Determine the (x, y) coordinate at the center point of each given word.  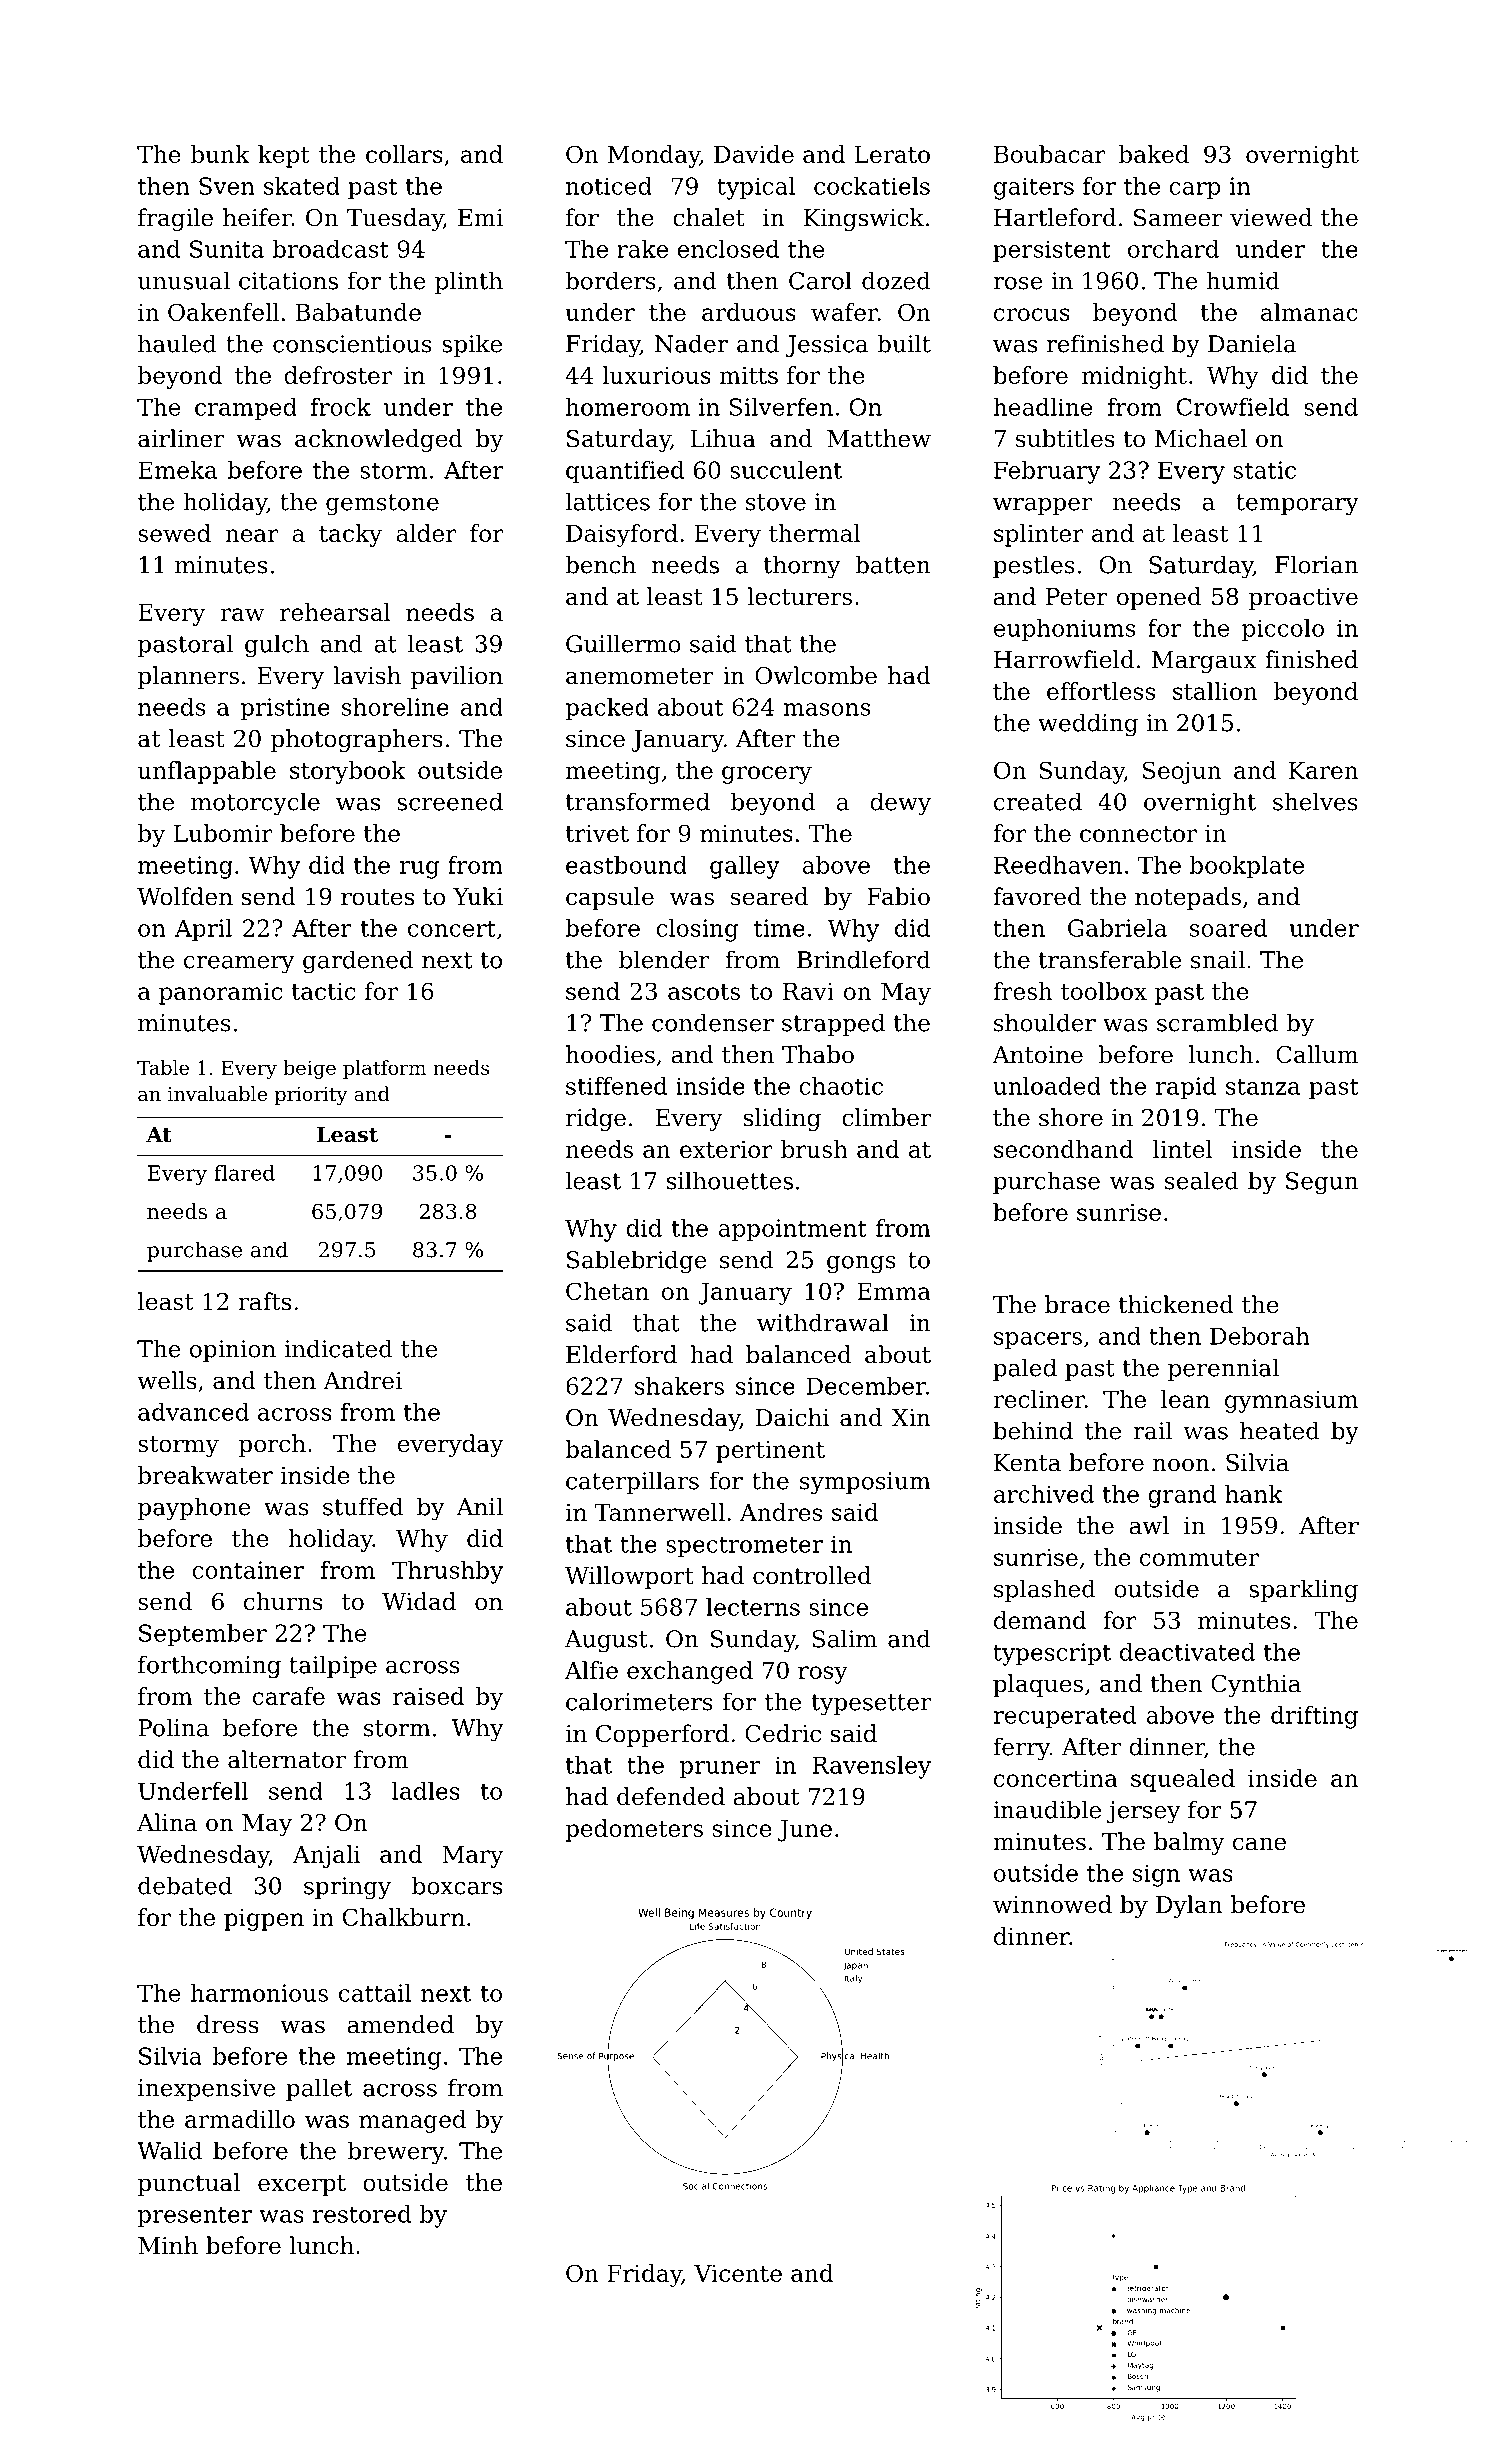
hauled (177, 343)
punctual (189, 2184)
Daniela (1252, 343)
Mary (473, 1857)
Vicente (738, 2273)
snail (1218, 959)
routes (377, 897)
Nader (691, 343)
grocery (767, 775)
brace (1077, 1304)
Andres (781, 1512)
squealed (1183, 1780)
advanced (193, 1412)
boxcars (457, 1885)
